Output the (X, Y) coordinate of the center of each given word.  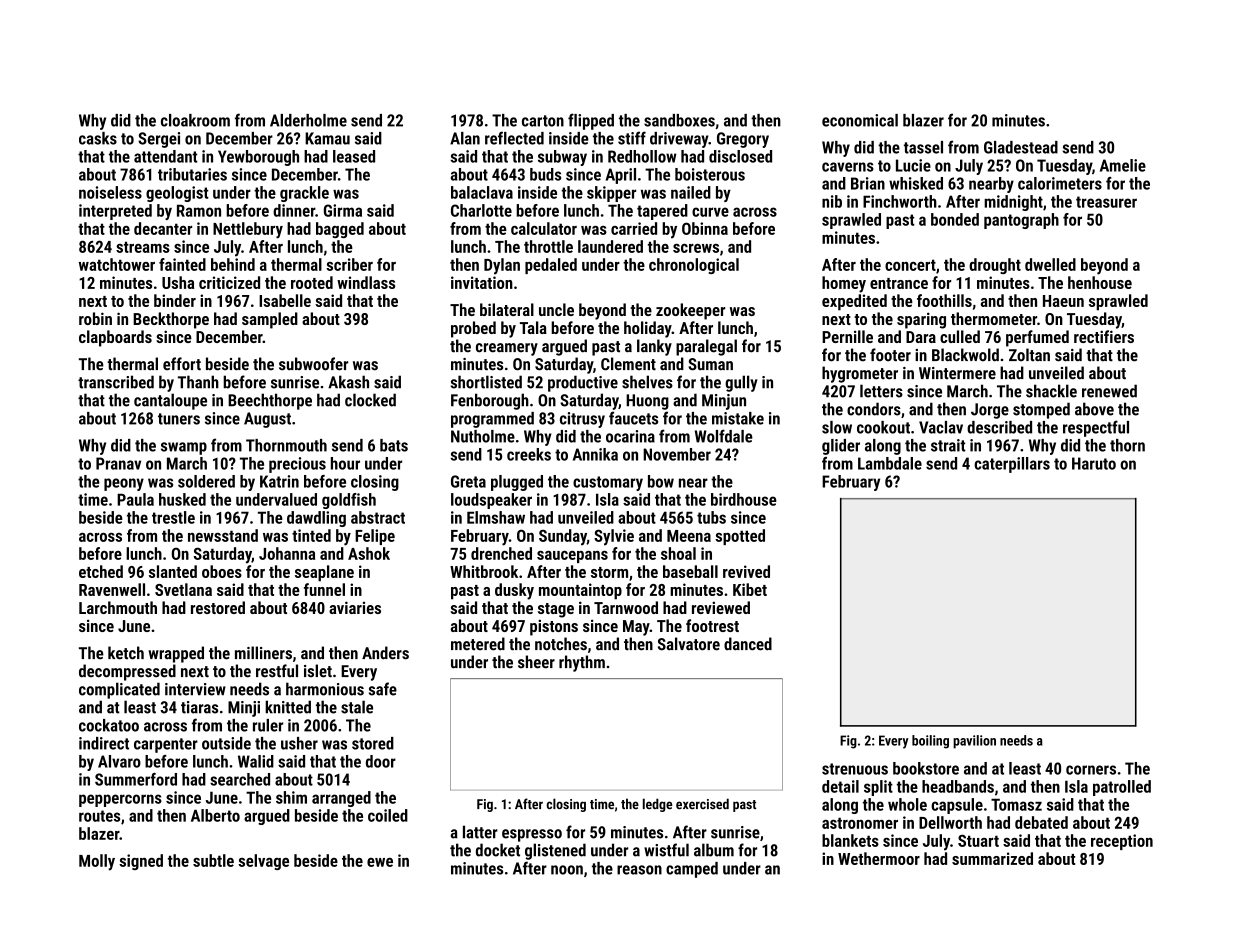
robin (95, 318)
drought (995, 266)
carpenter (166, 745)
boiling (930, 742)
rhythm (582, 663)
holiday (648, 329)
